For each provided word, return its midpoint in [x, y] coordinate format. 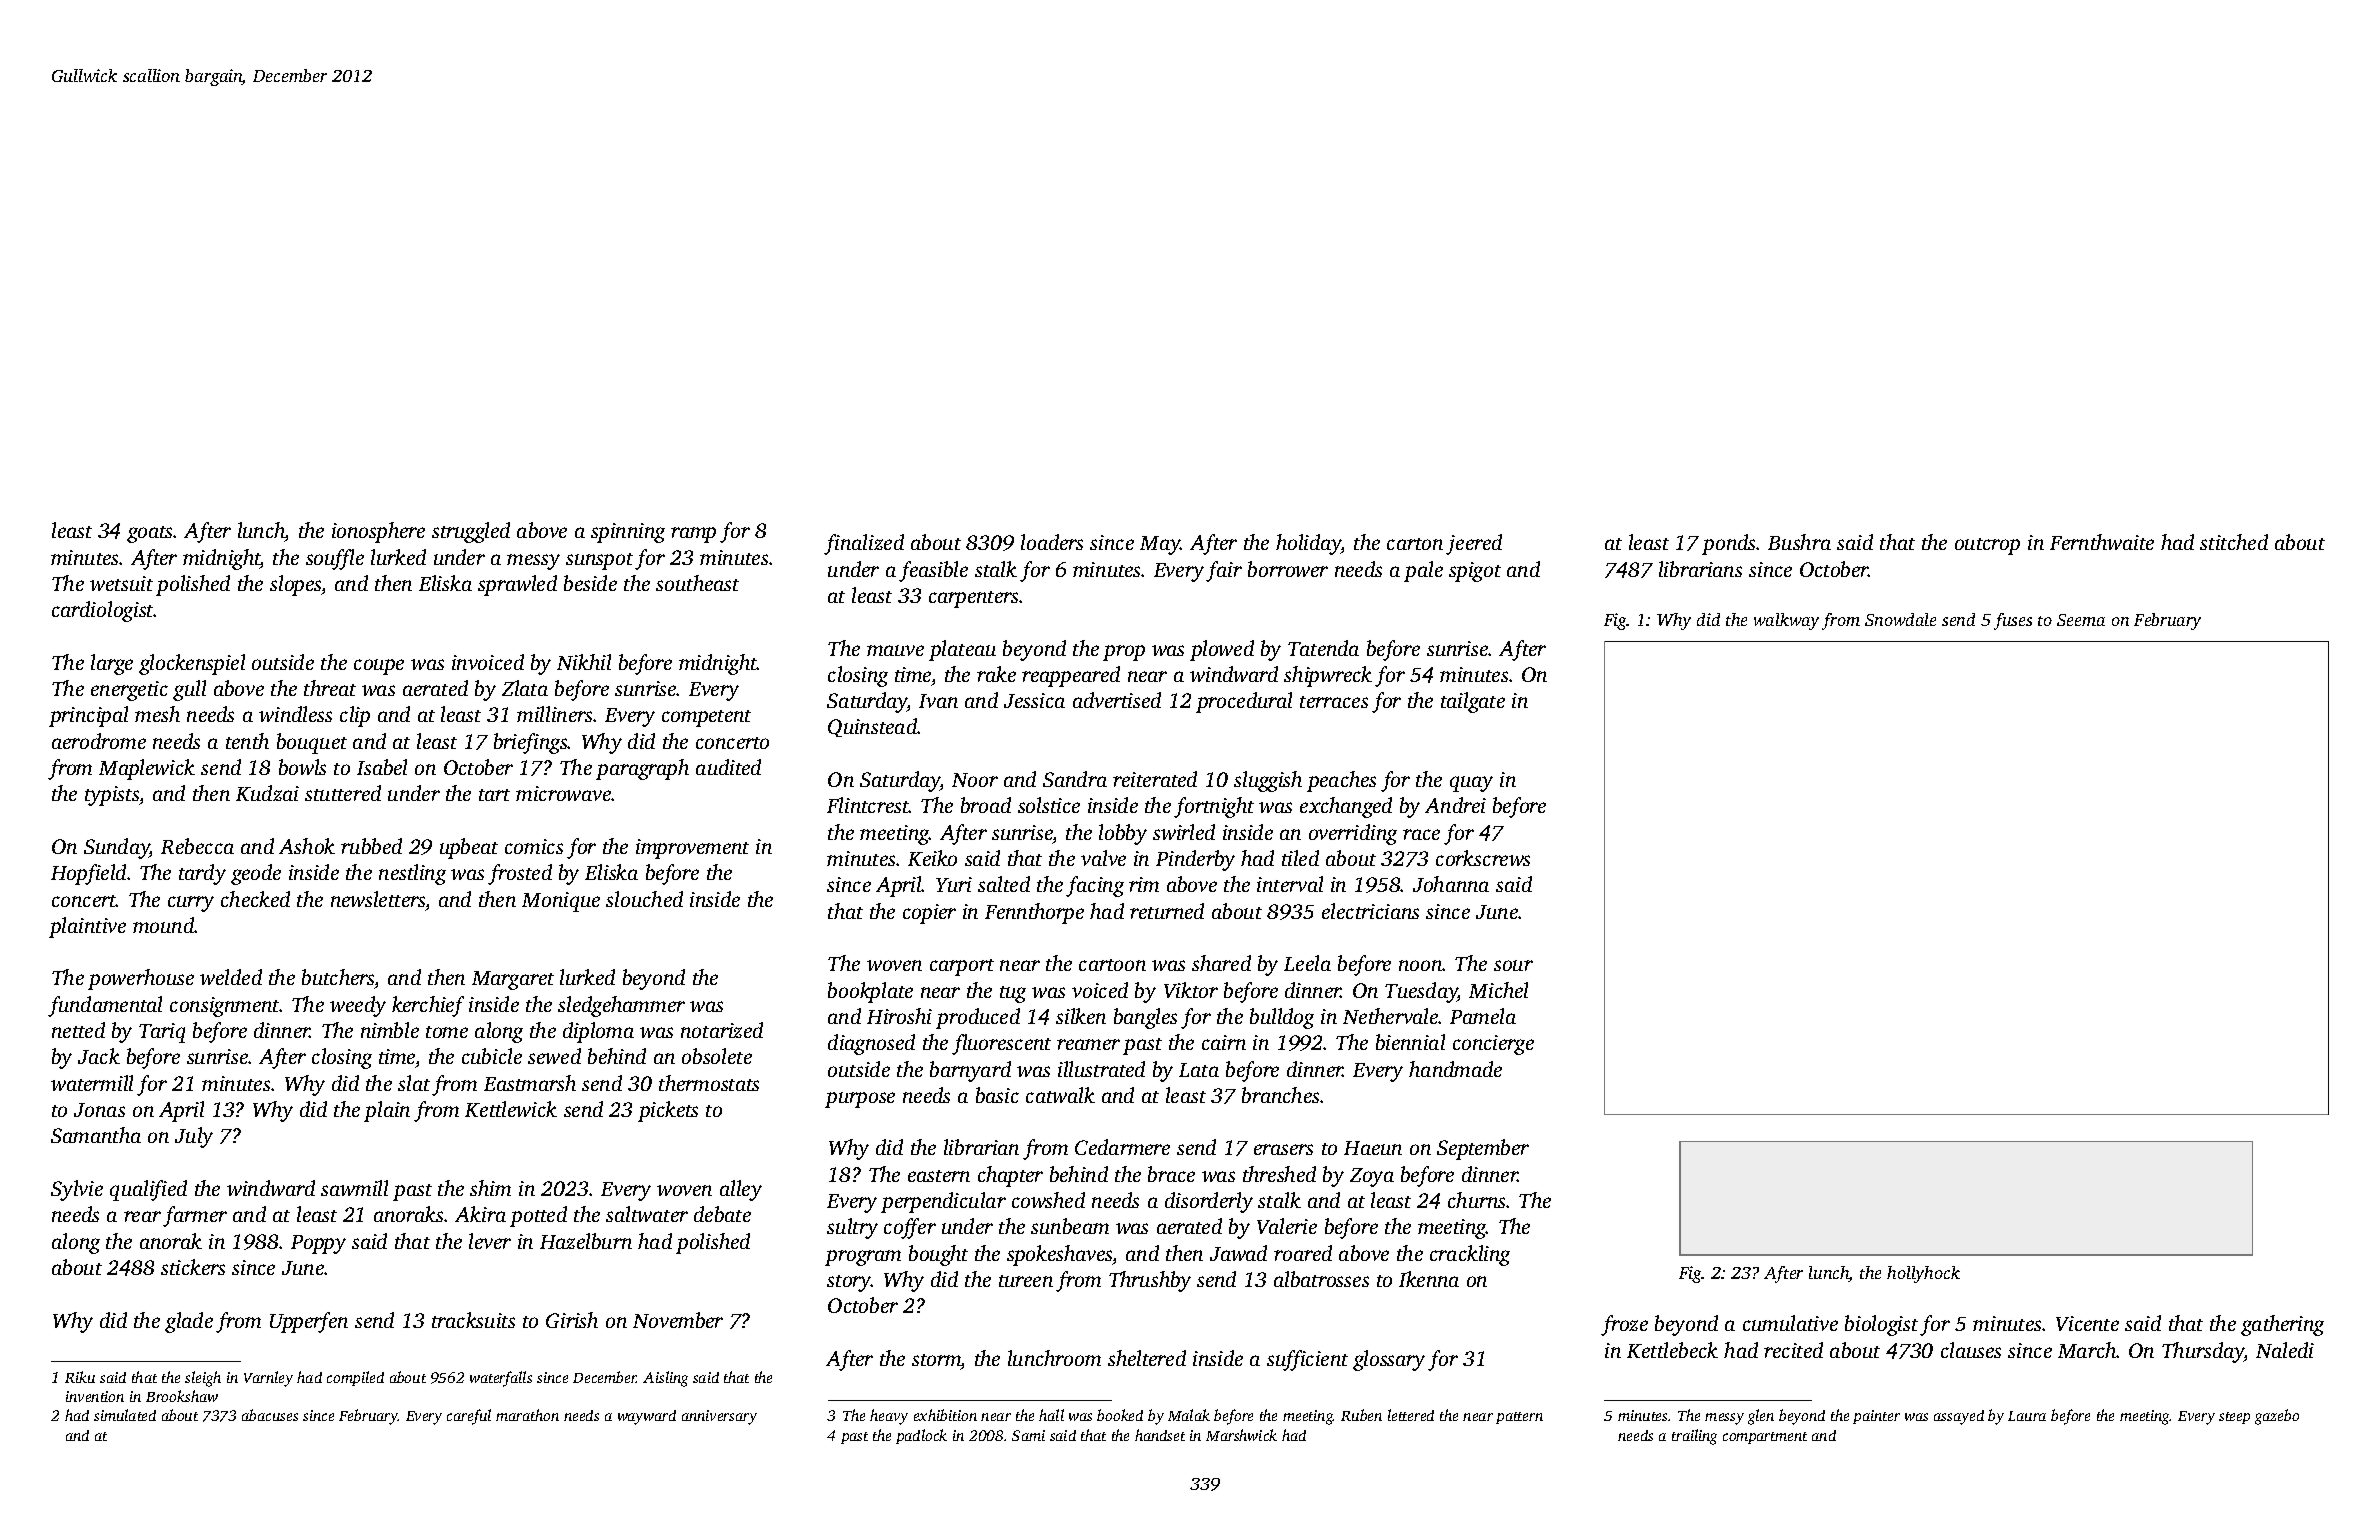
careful [469, 1417]
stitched [2234, 542]
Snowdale [1900, 619]
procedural [1244, 702]
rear [142, 1216]
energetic [129, 691]
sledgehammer [621, 1006]
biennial [1410, 1042]
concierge [1493, 1045]
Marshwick [1241, 1435]
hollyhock [1923, 1274]
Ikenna [1429, 1279]
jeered [1474, 544]
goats [150, 534]
